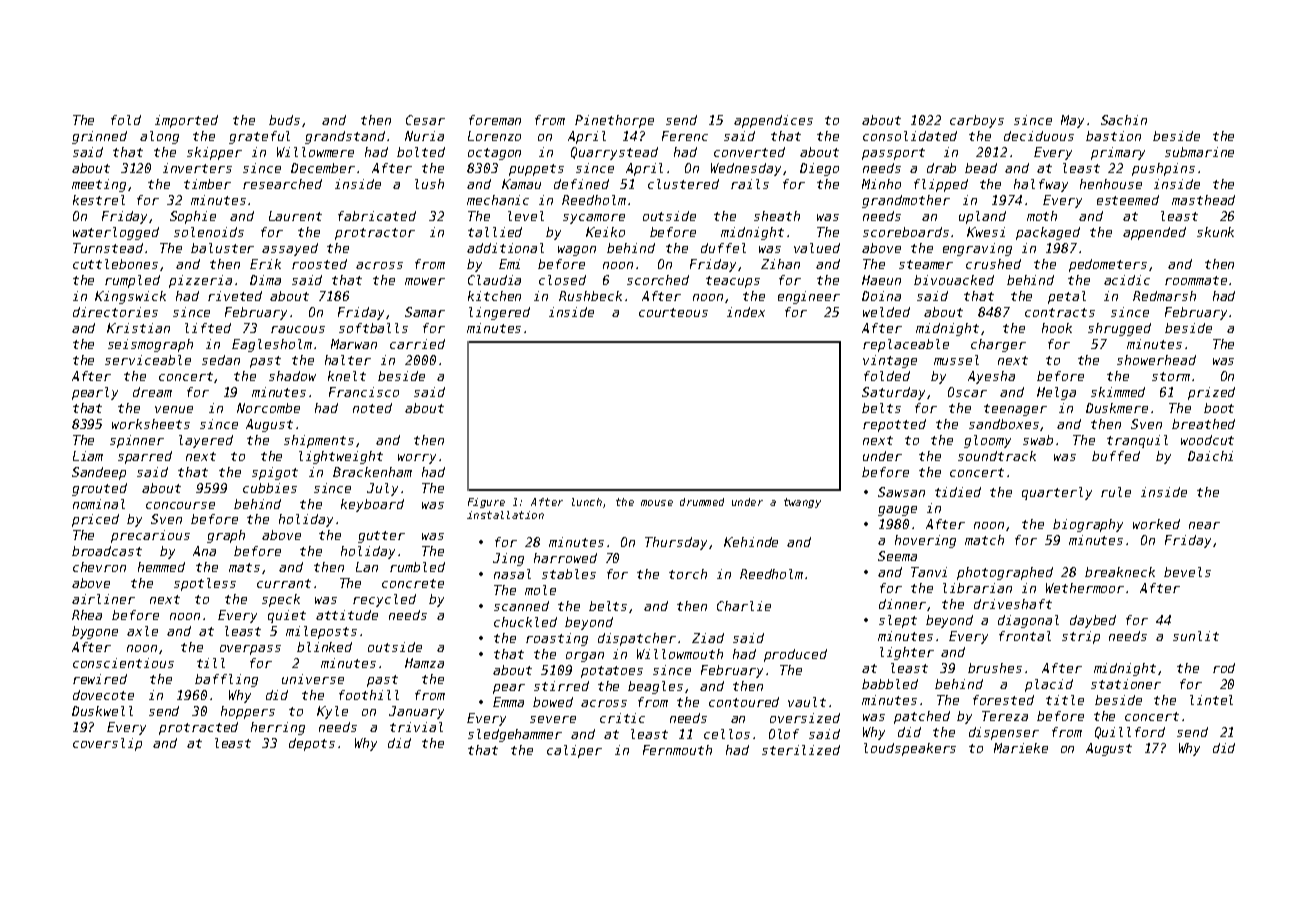 Image resolution: width=1308 pixels, height=924 pixels. What do you see at coordinates (107, 744) in the page?
I see `coverslip` at bounding box center [107, 744].
